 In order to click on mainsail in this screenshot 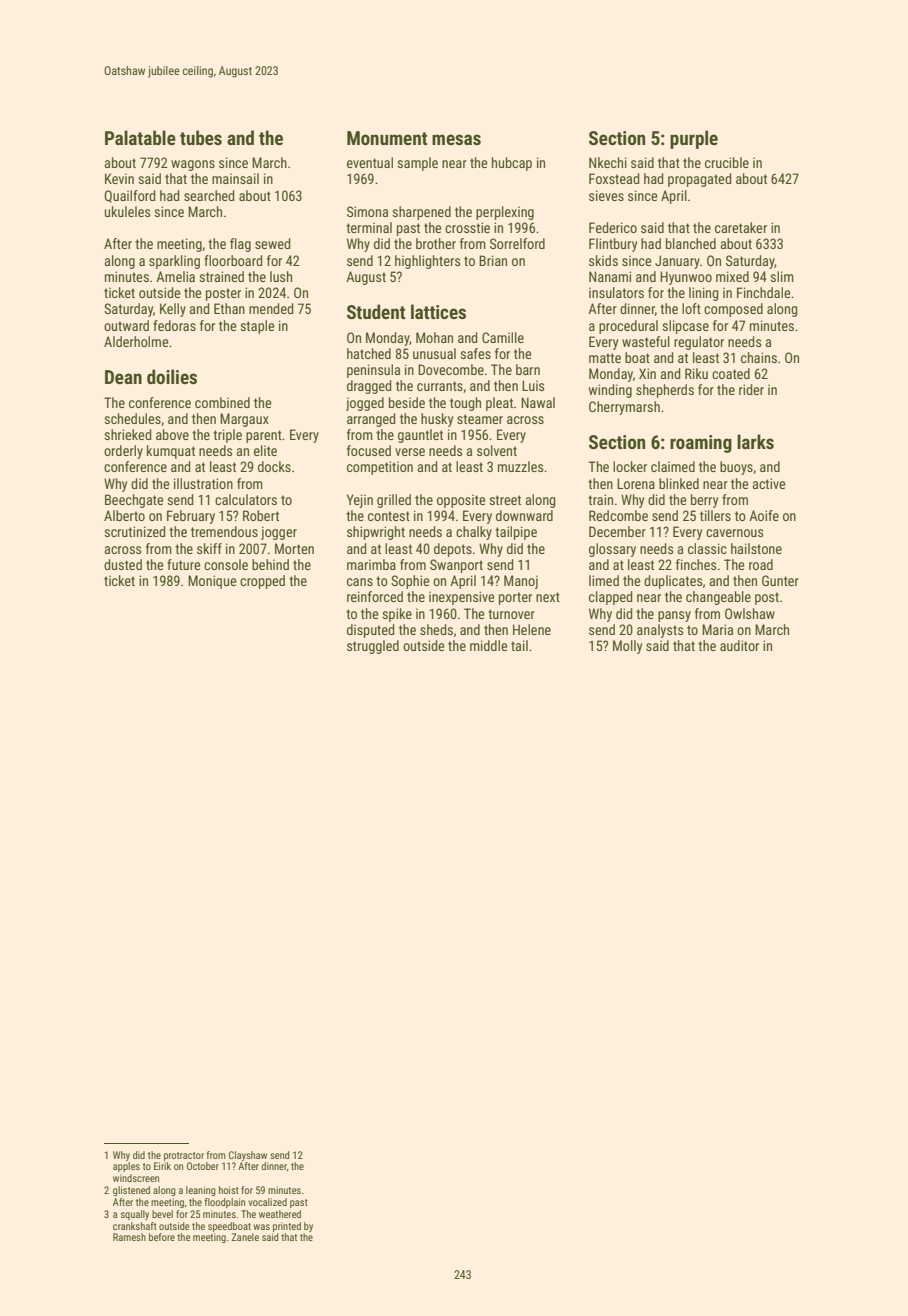, I will do `click(235, 178)`.
